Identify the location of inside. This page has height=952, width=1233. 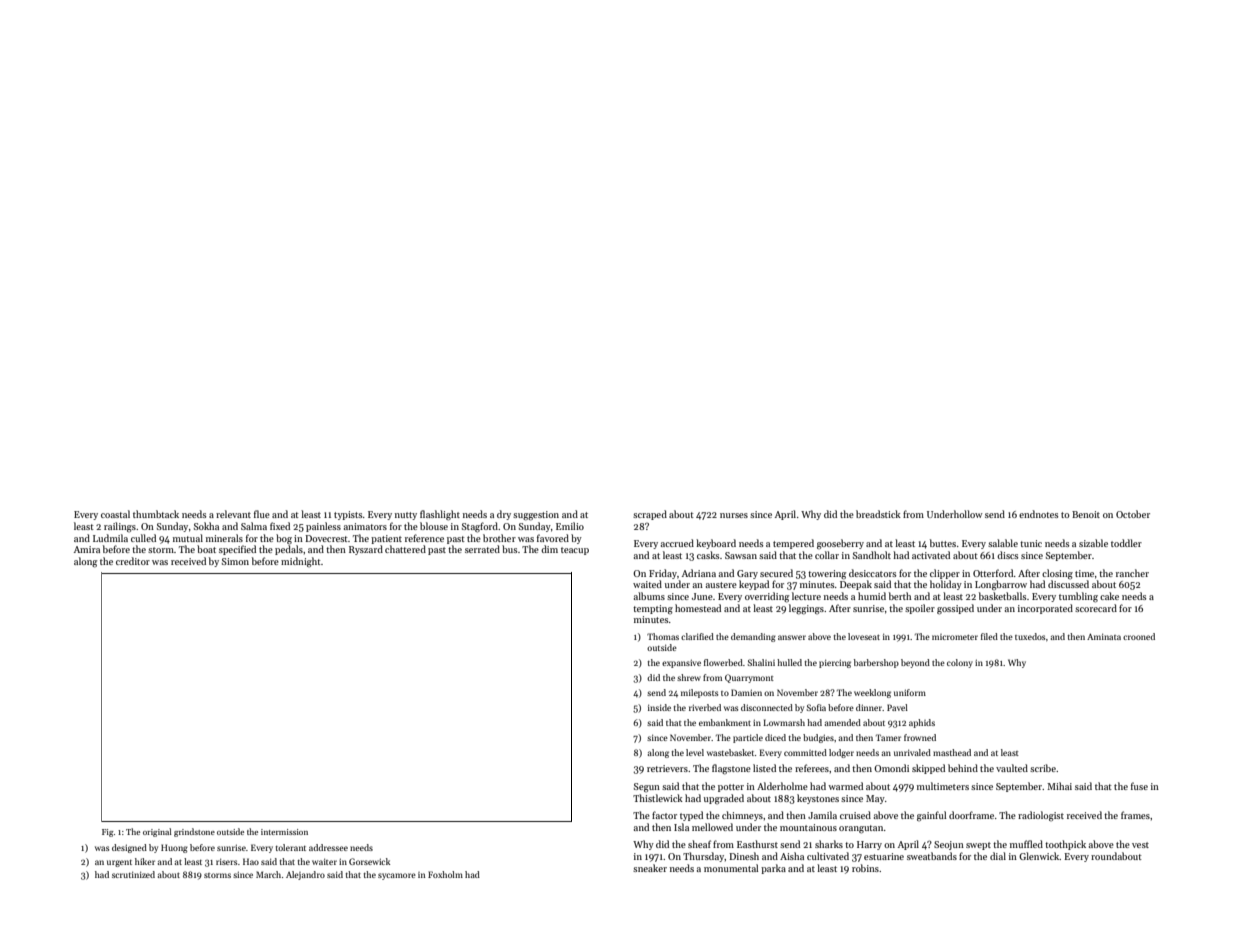
(659, 707).
